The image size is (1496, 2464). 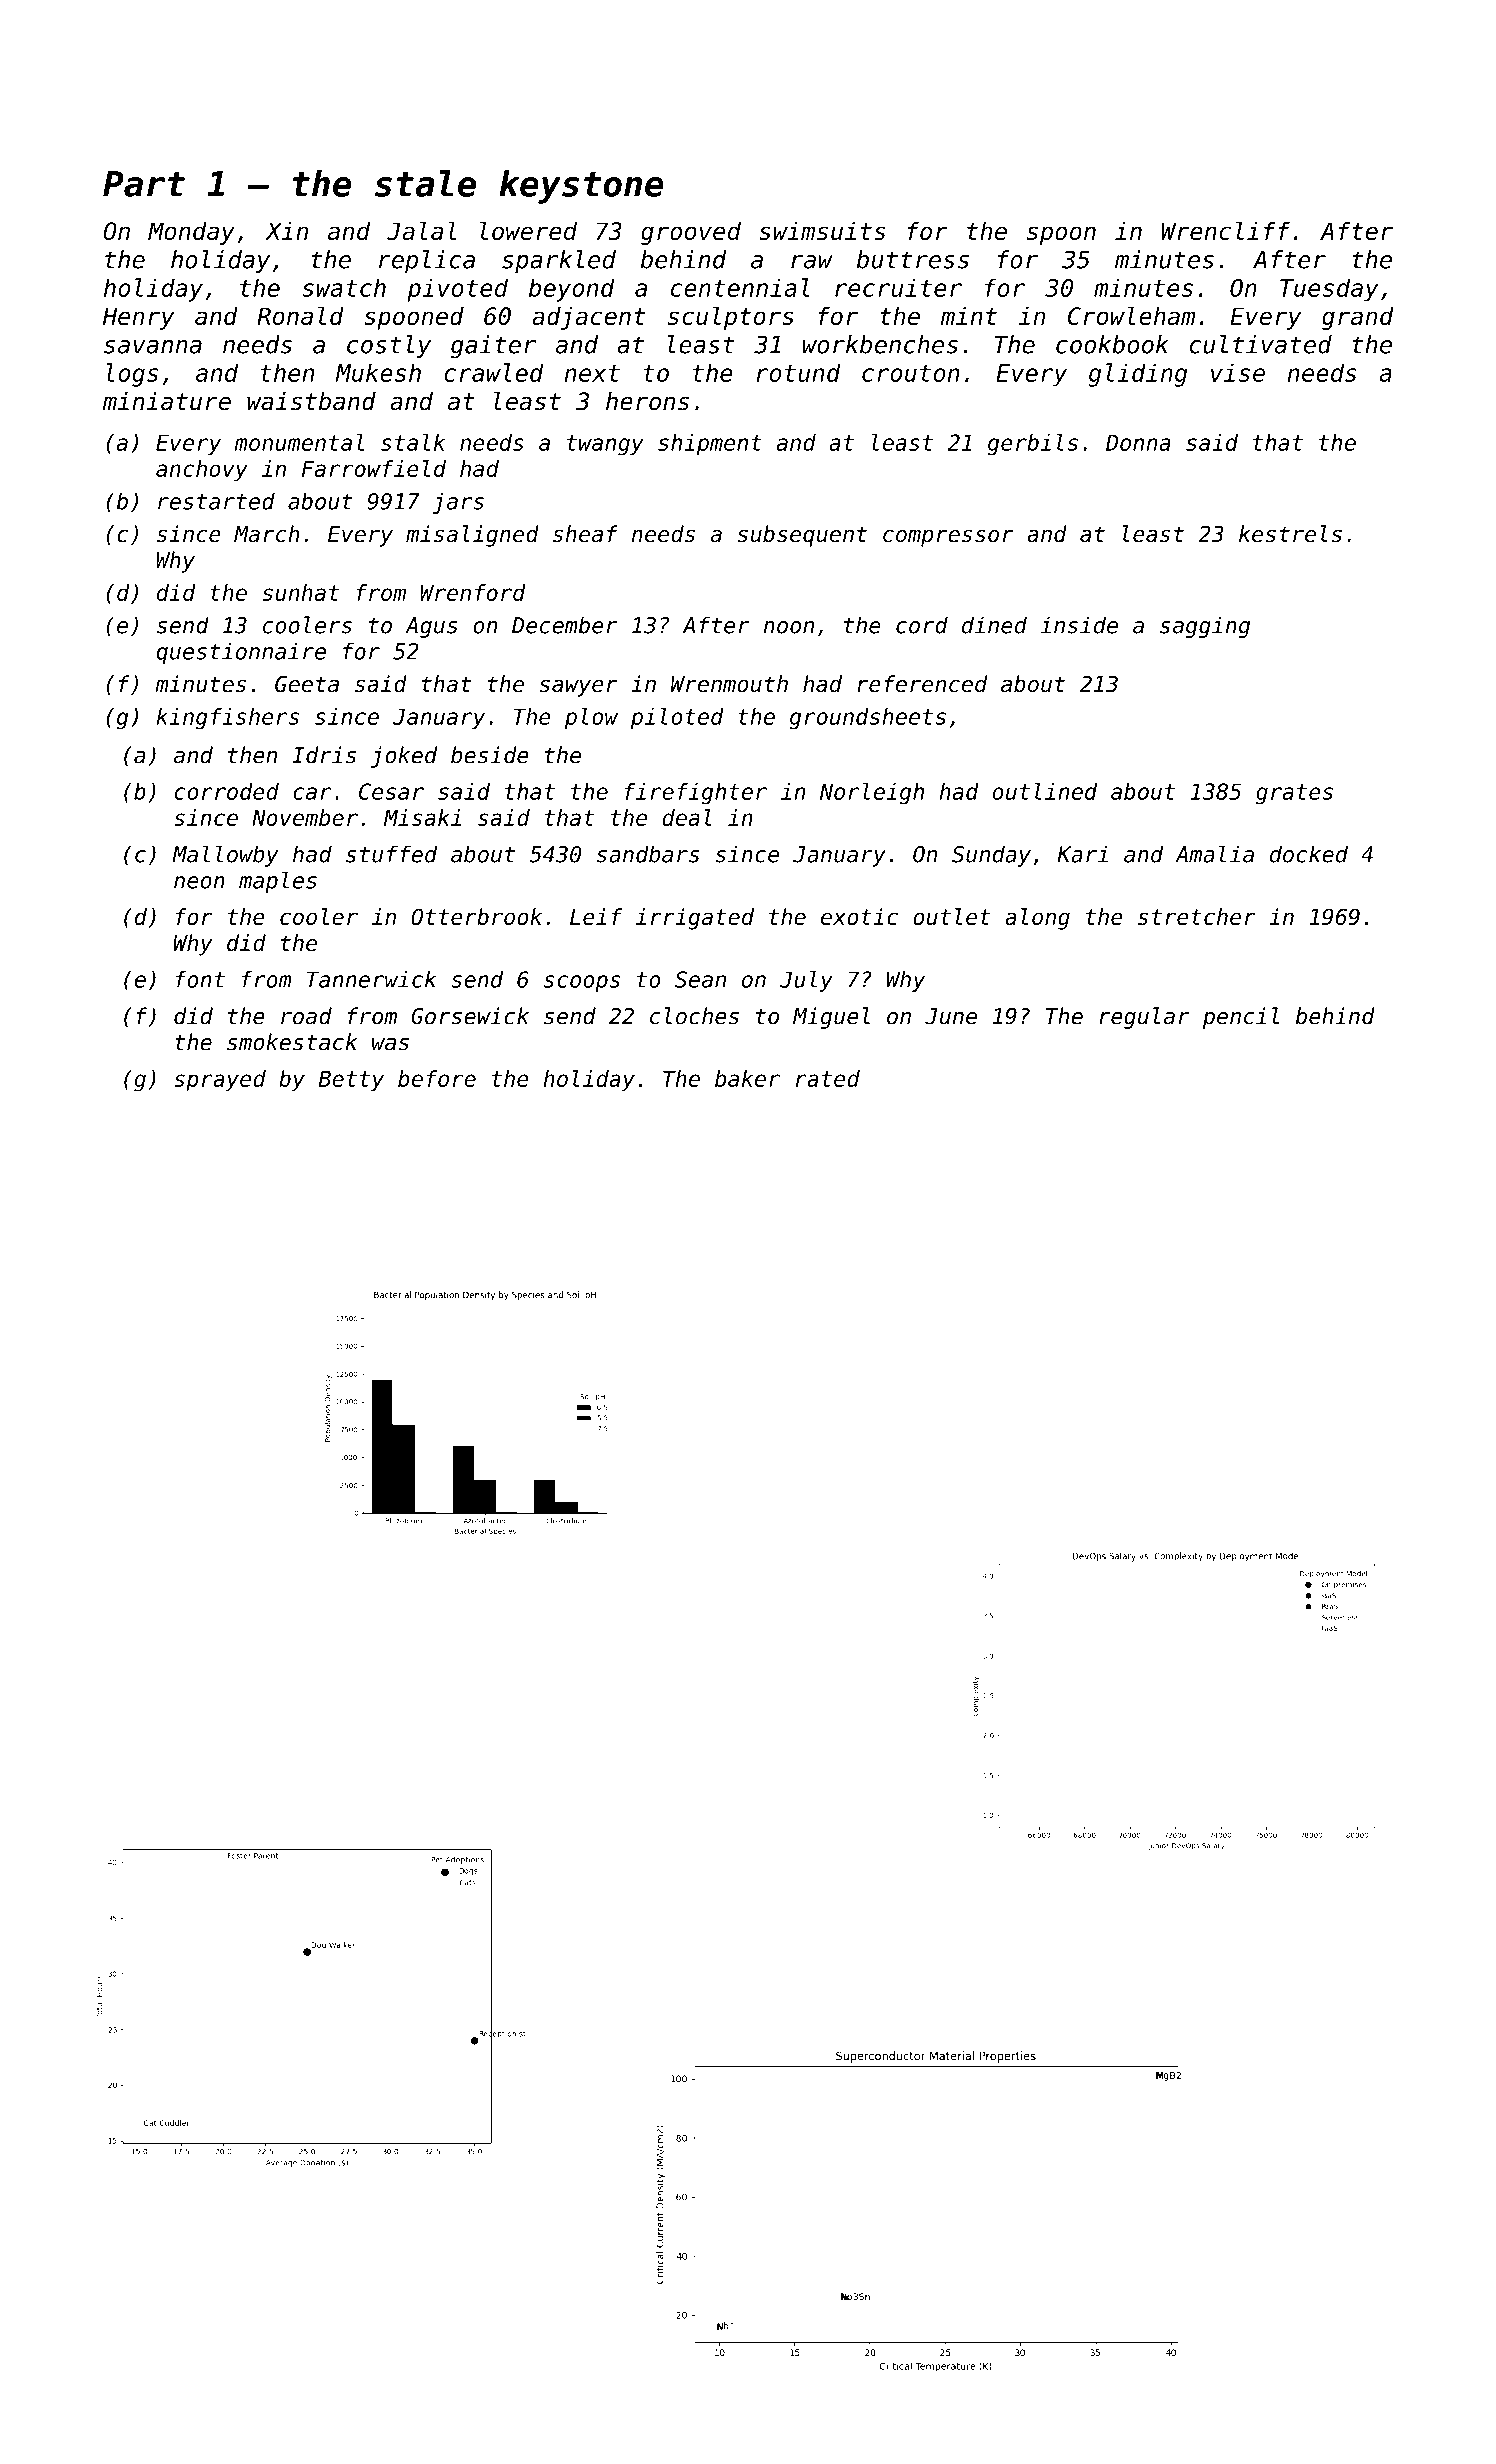 What do you see at coordinates (307, 684) in the image?
I see `Geeta` at bounding box center [307, 684].
